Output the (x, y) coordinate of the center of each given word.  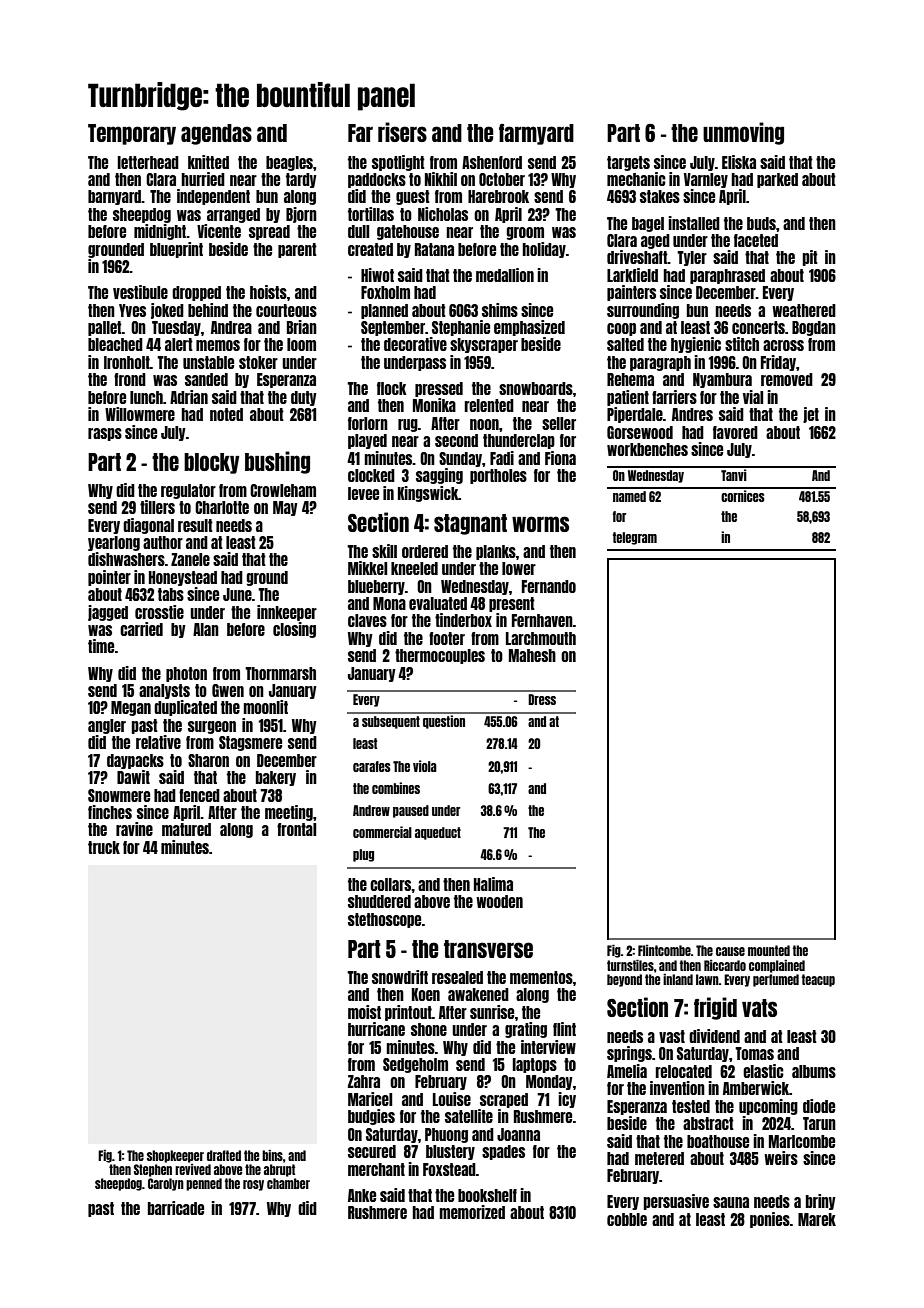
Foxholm (385, 292)
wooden (499, 901)
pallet (105, 328)
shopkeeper (175, 1156)
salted (625, 344)
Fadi (502, 458)
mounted (769, 950)
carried (141, 629)
